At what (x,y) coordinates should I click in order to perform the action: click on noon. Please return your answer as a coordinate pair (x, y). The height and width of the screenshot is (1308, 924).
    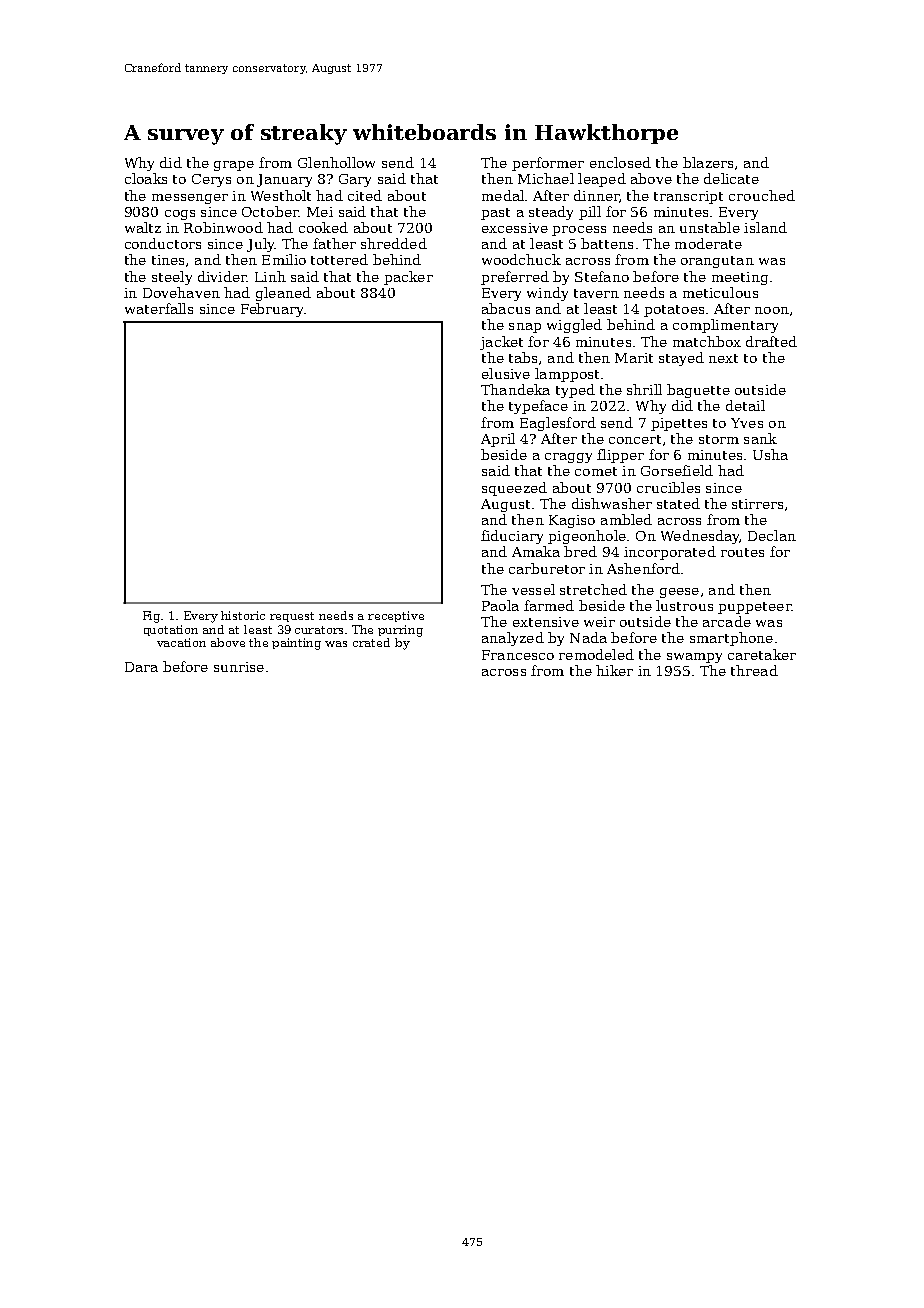
    Looking at the image, I should click on (772, 310).
